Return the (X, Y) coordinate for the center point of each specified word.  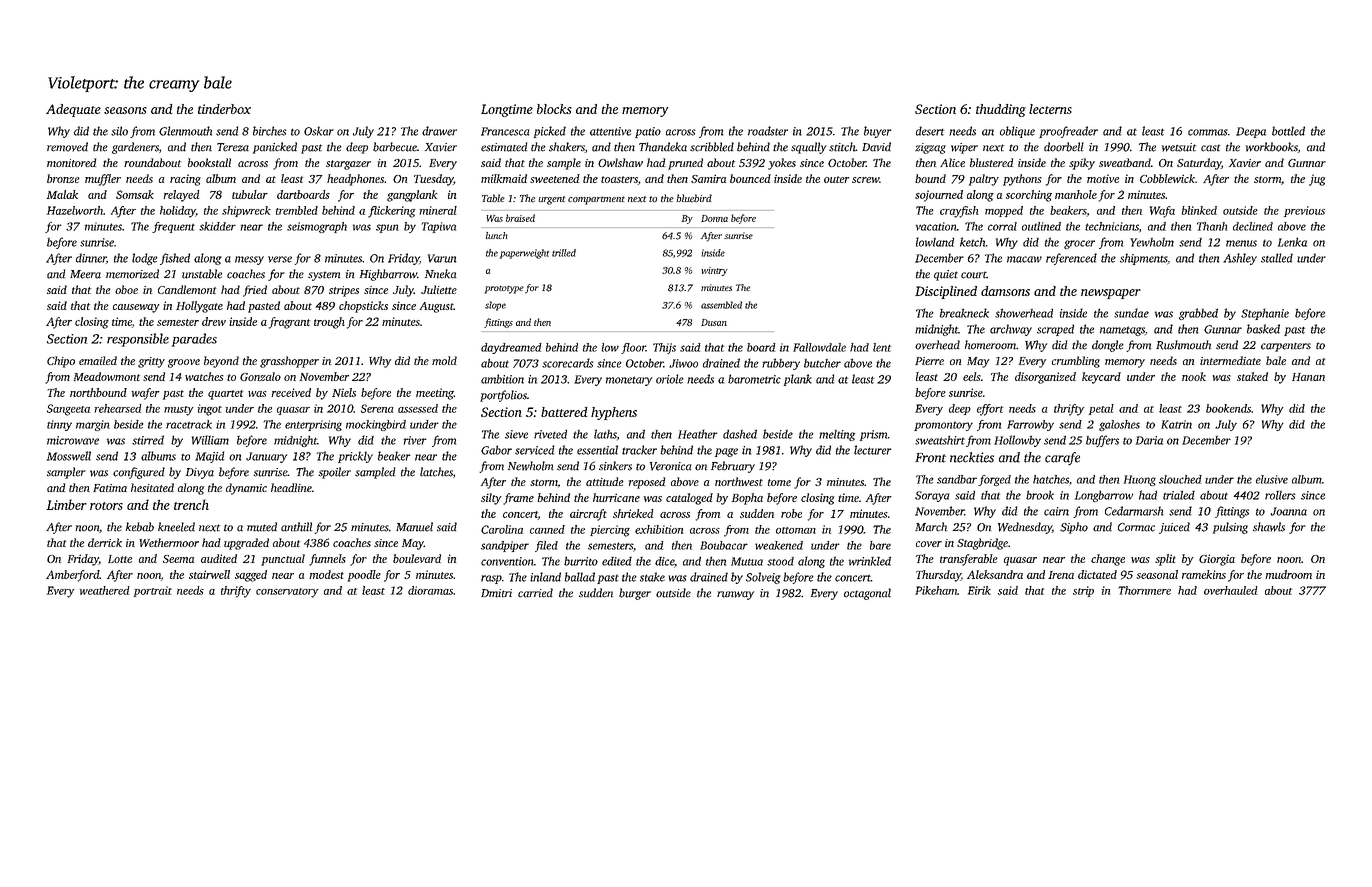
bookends (1228, 408)
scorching (1029, 196)
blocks (554, 109)
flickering (391, 212)
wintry (714, 271)
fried (255, 291)
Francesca (505, 131)
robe (791, 513)
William (210, 440)
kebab (140, 527)
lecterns (1050, 109)
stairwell (209, 574)
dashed (740, 434)
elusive (1272, 479)
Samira (708, 178)
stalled (1277, 258)
